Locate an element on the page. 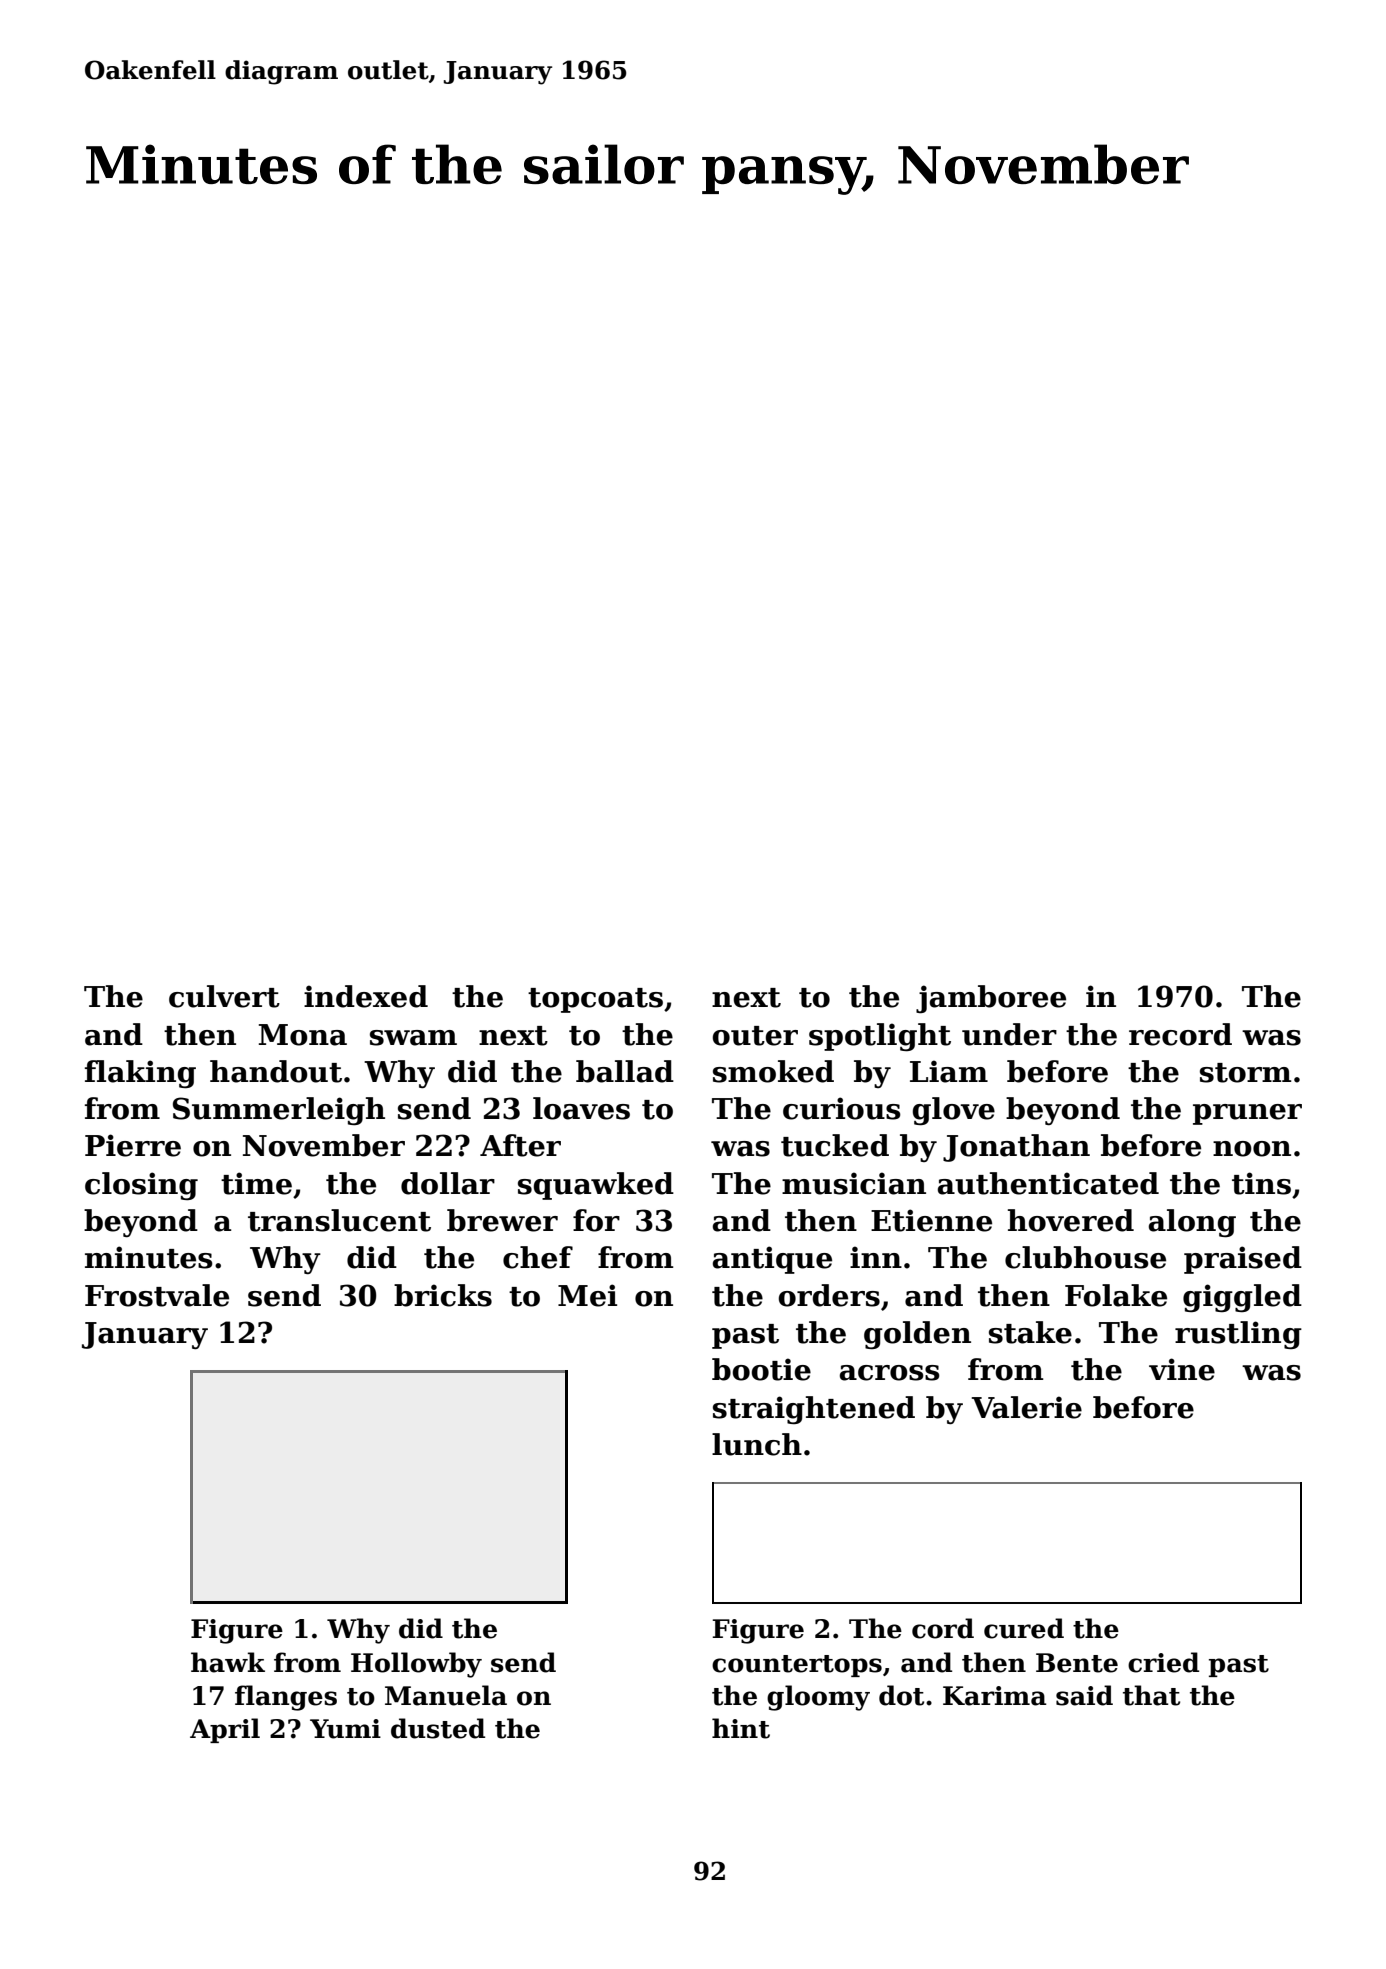  time is located at coordinates (256, 1183).
